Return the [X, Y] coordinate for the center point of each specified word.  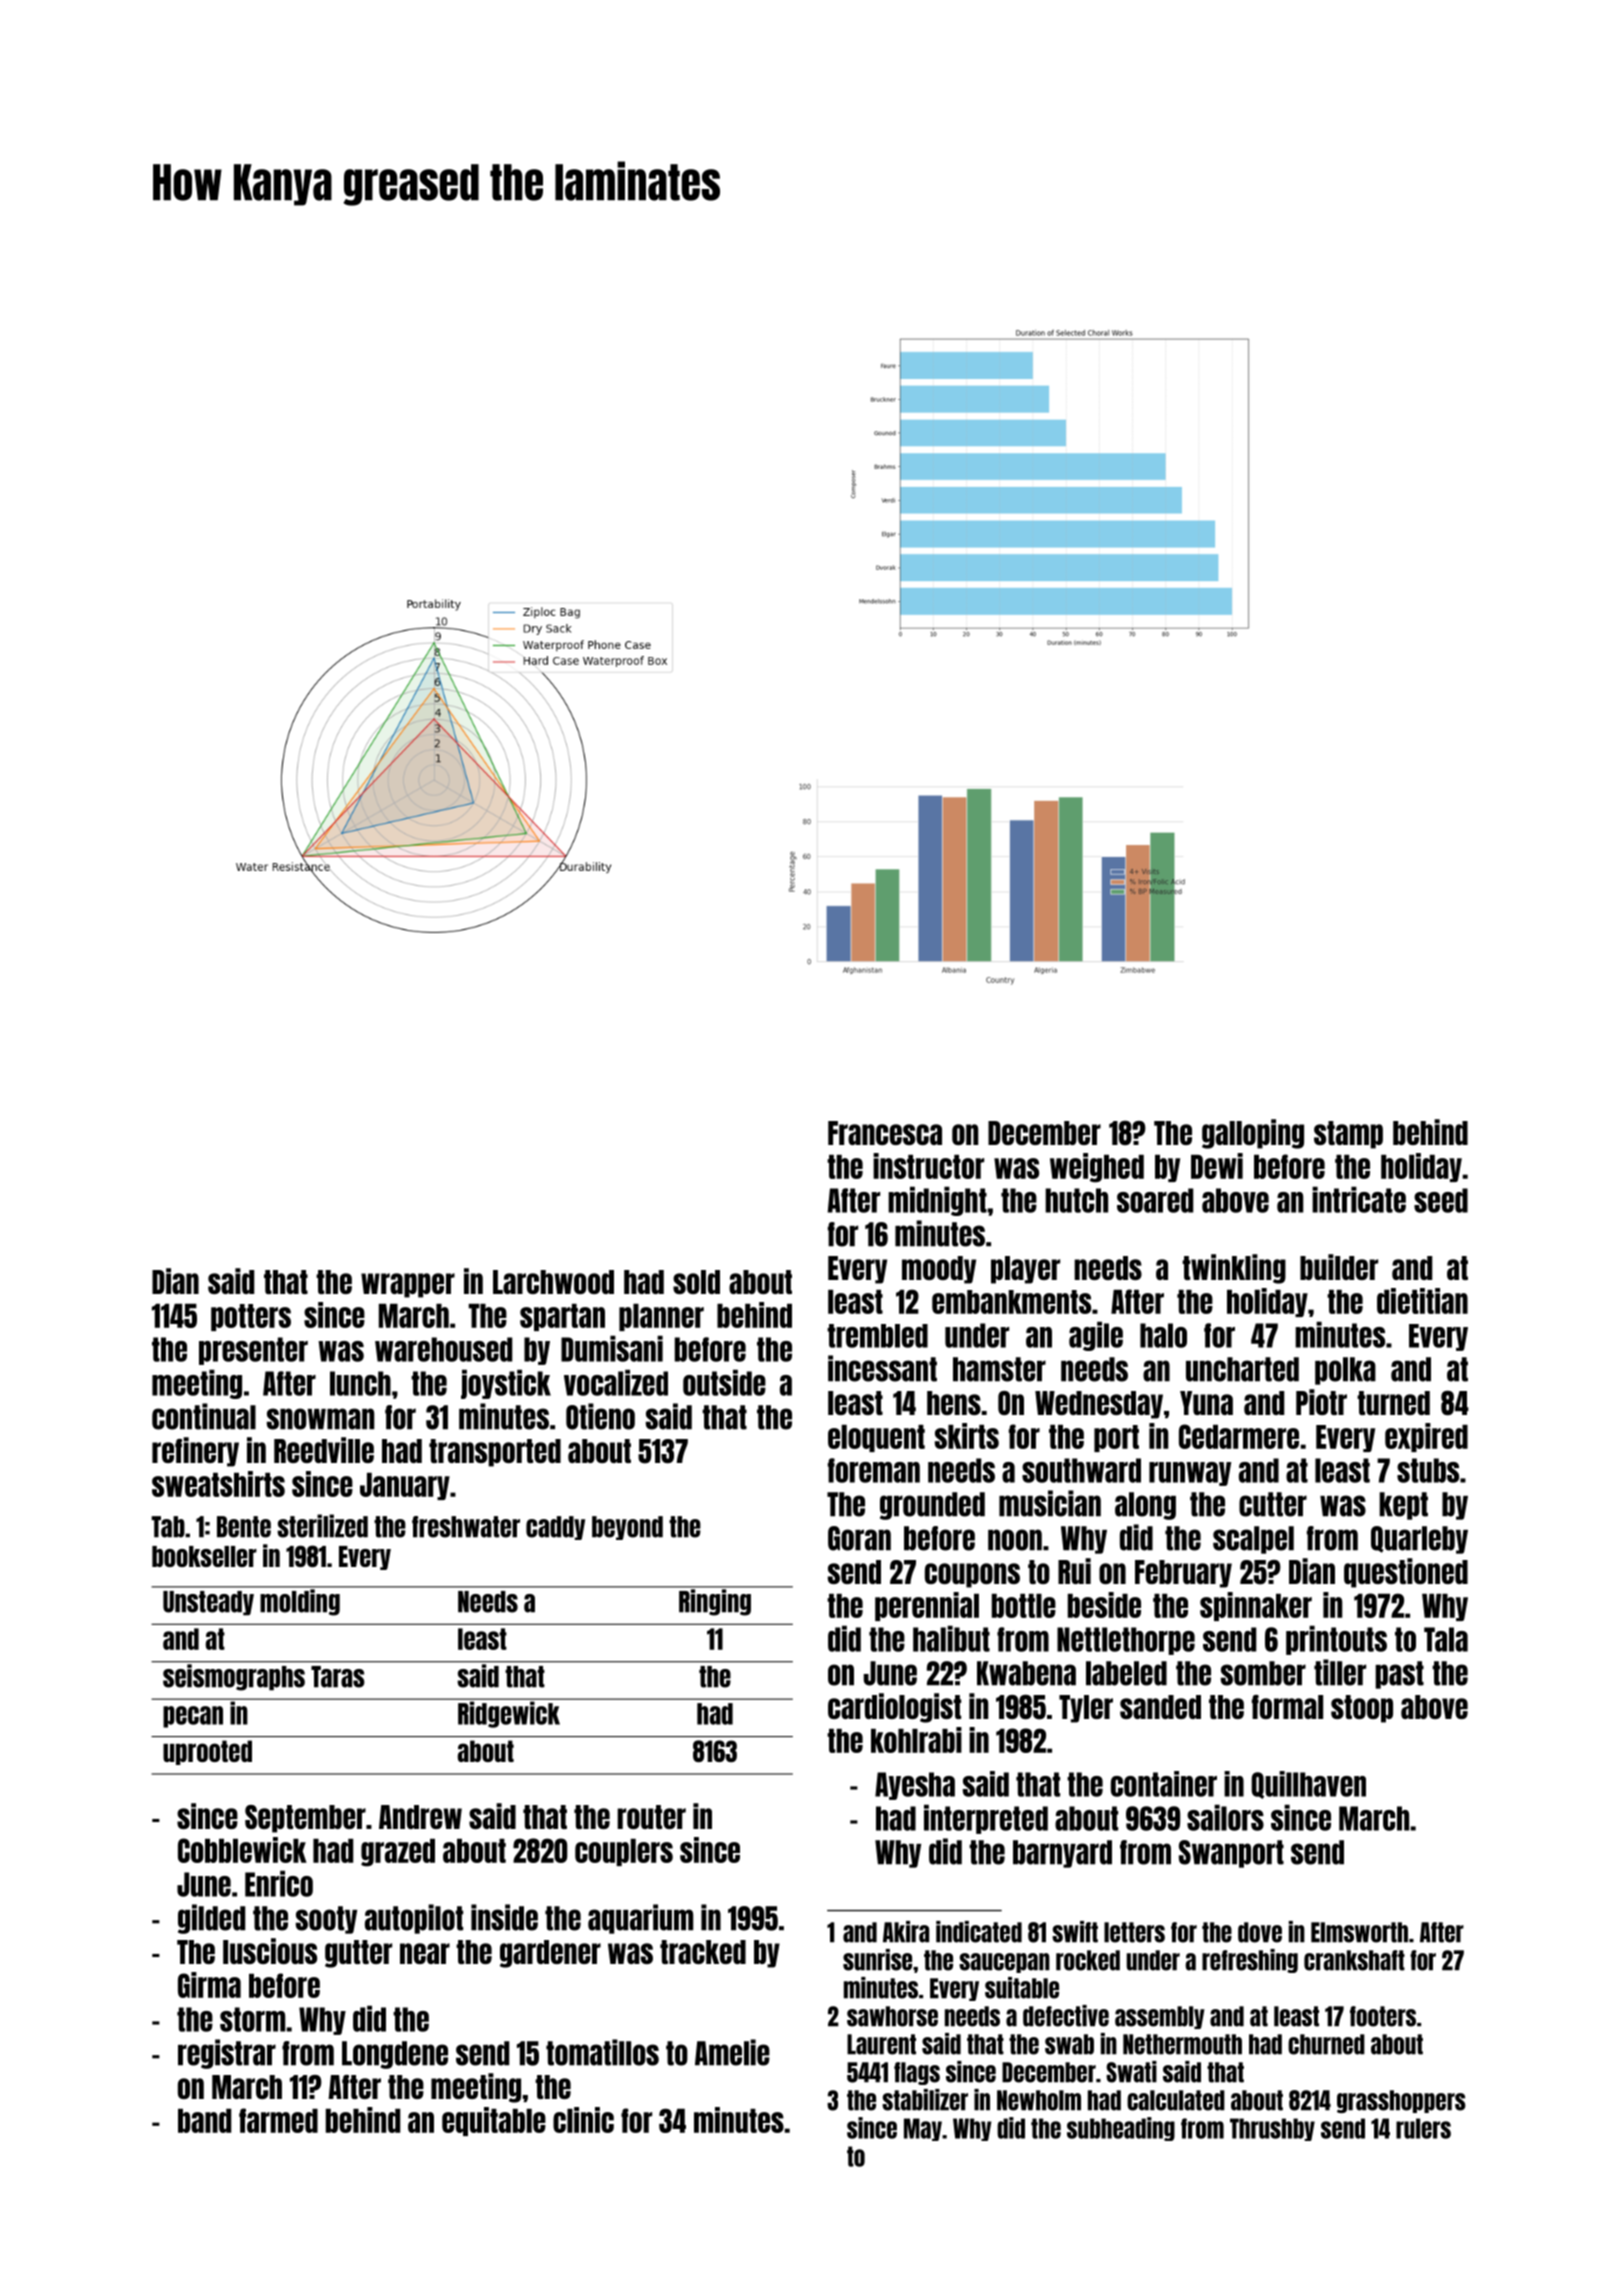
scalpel [1253, 1540]
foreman [874, 1470]
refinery [195, 1452]
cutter [1273, 1504]
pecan [193, 1717]
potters [251, 1317]
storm [252, 2019]
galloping [1253, 1134]
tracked [703, 1952]
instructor [928, 1166]
